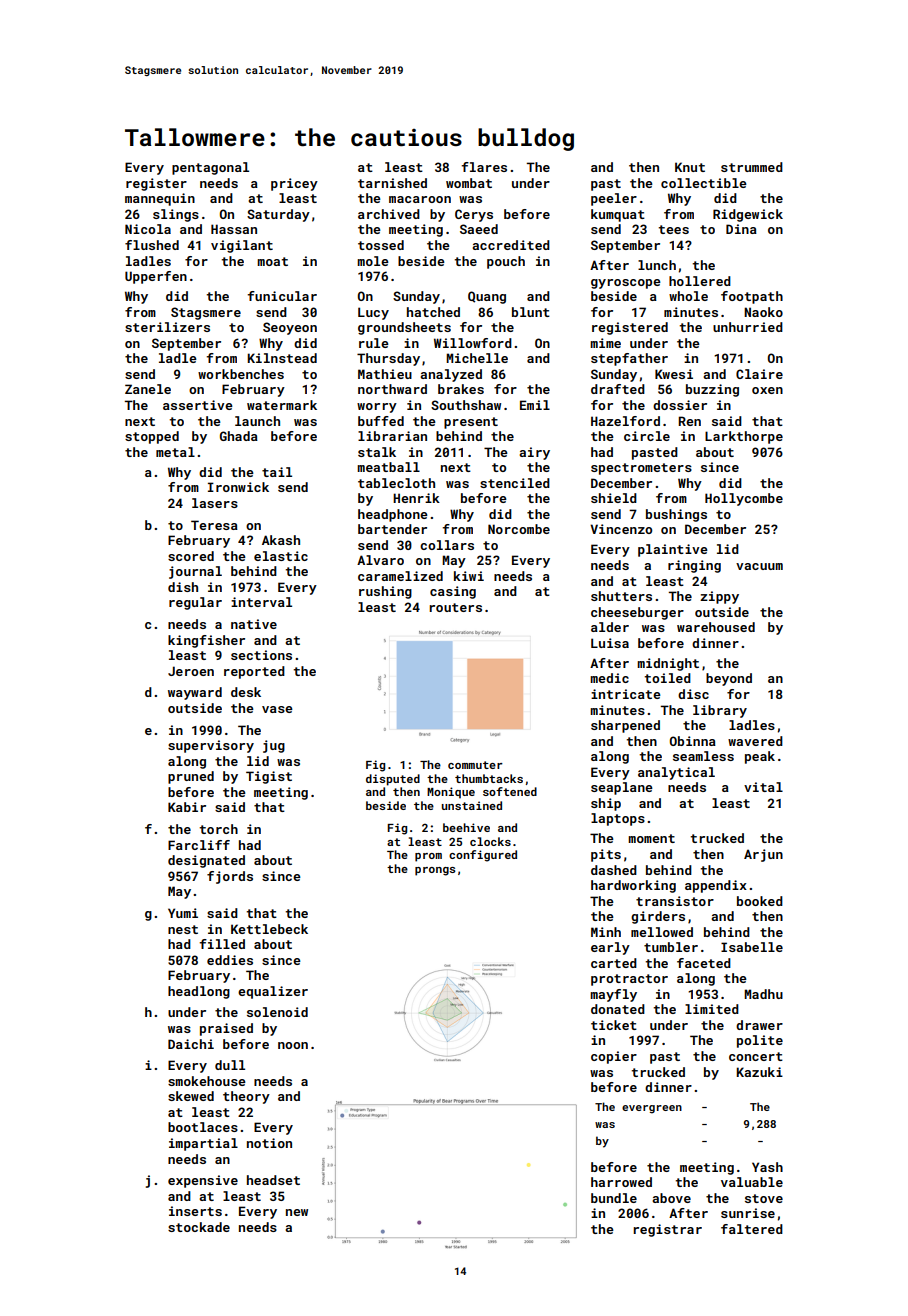 The image size is (908, 1316). Describe the element at coordinates (293, 1045) in the image. I see `noon` at that location.
